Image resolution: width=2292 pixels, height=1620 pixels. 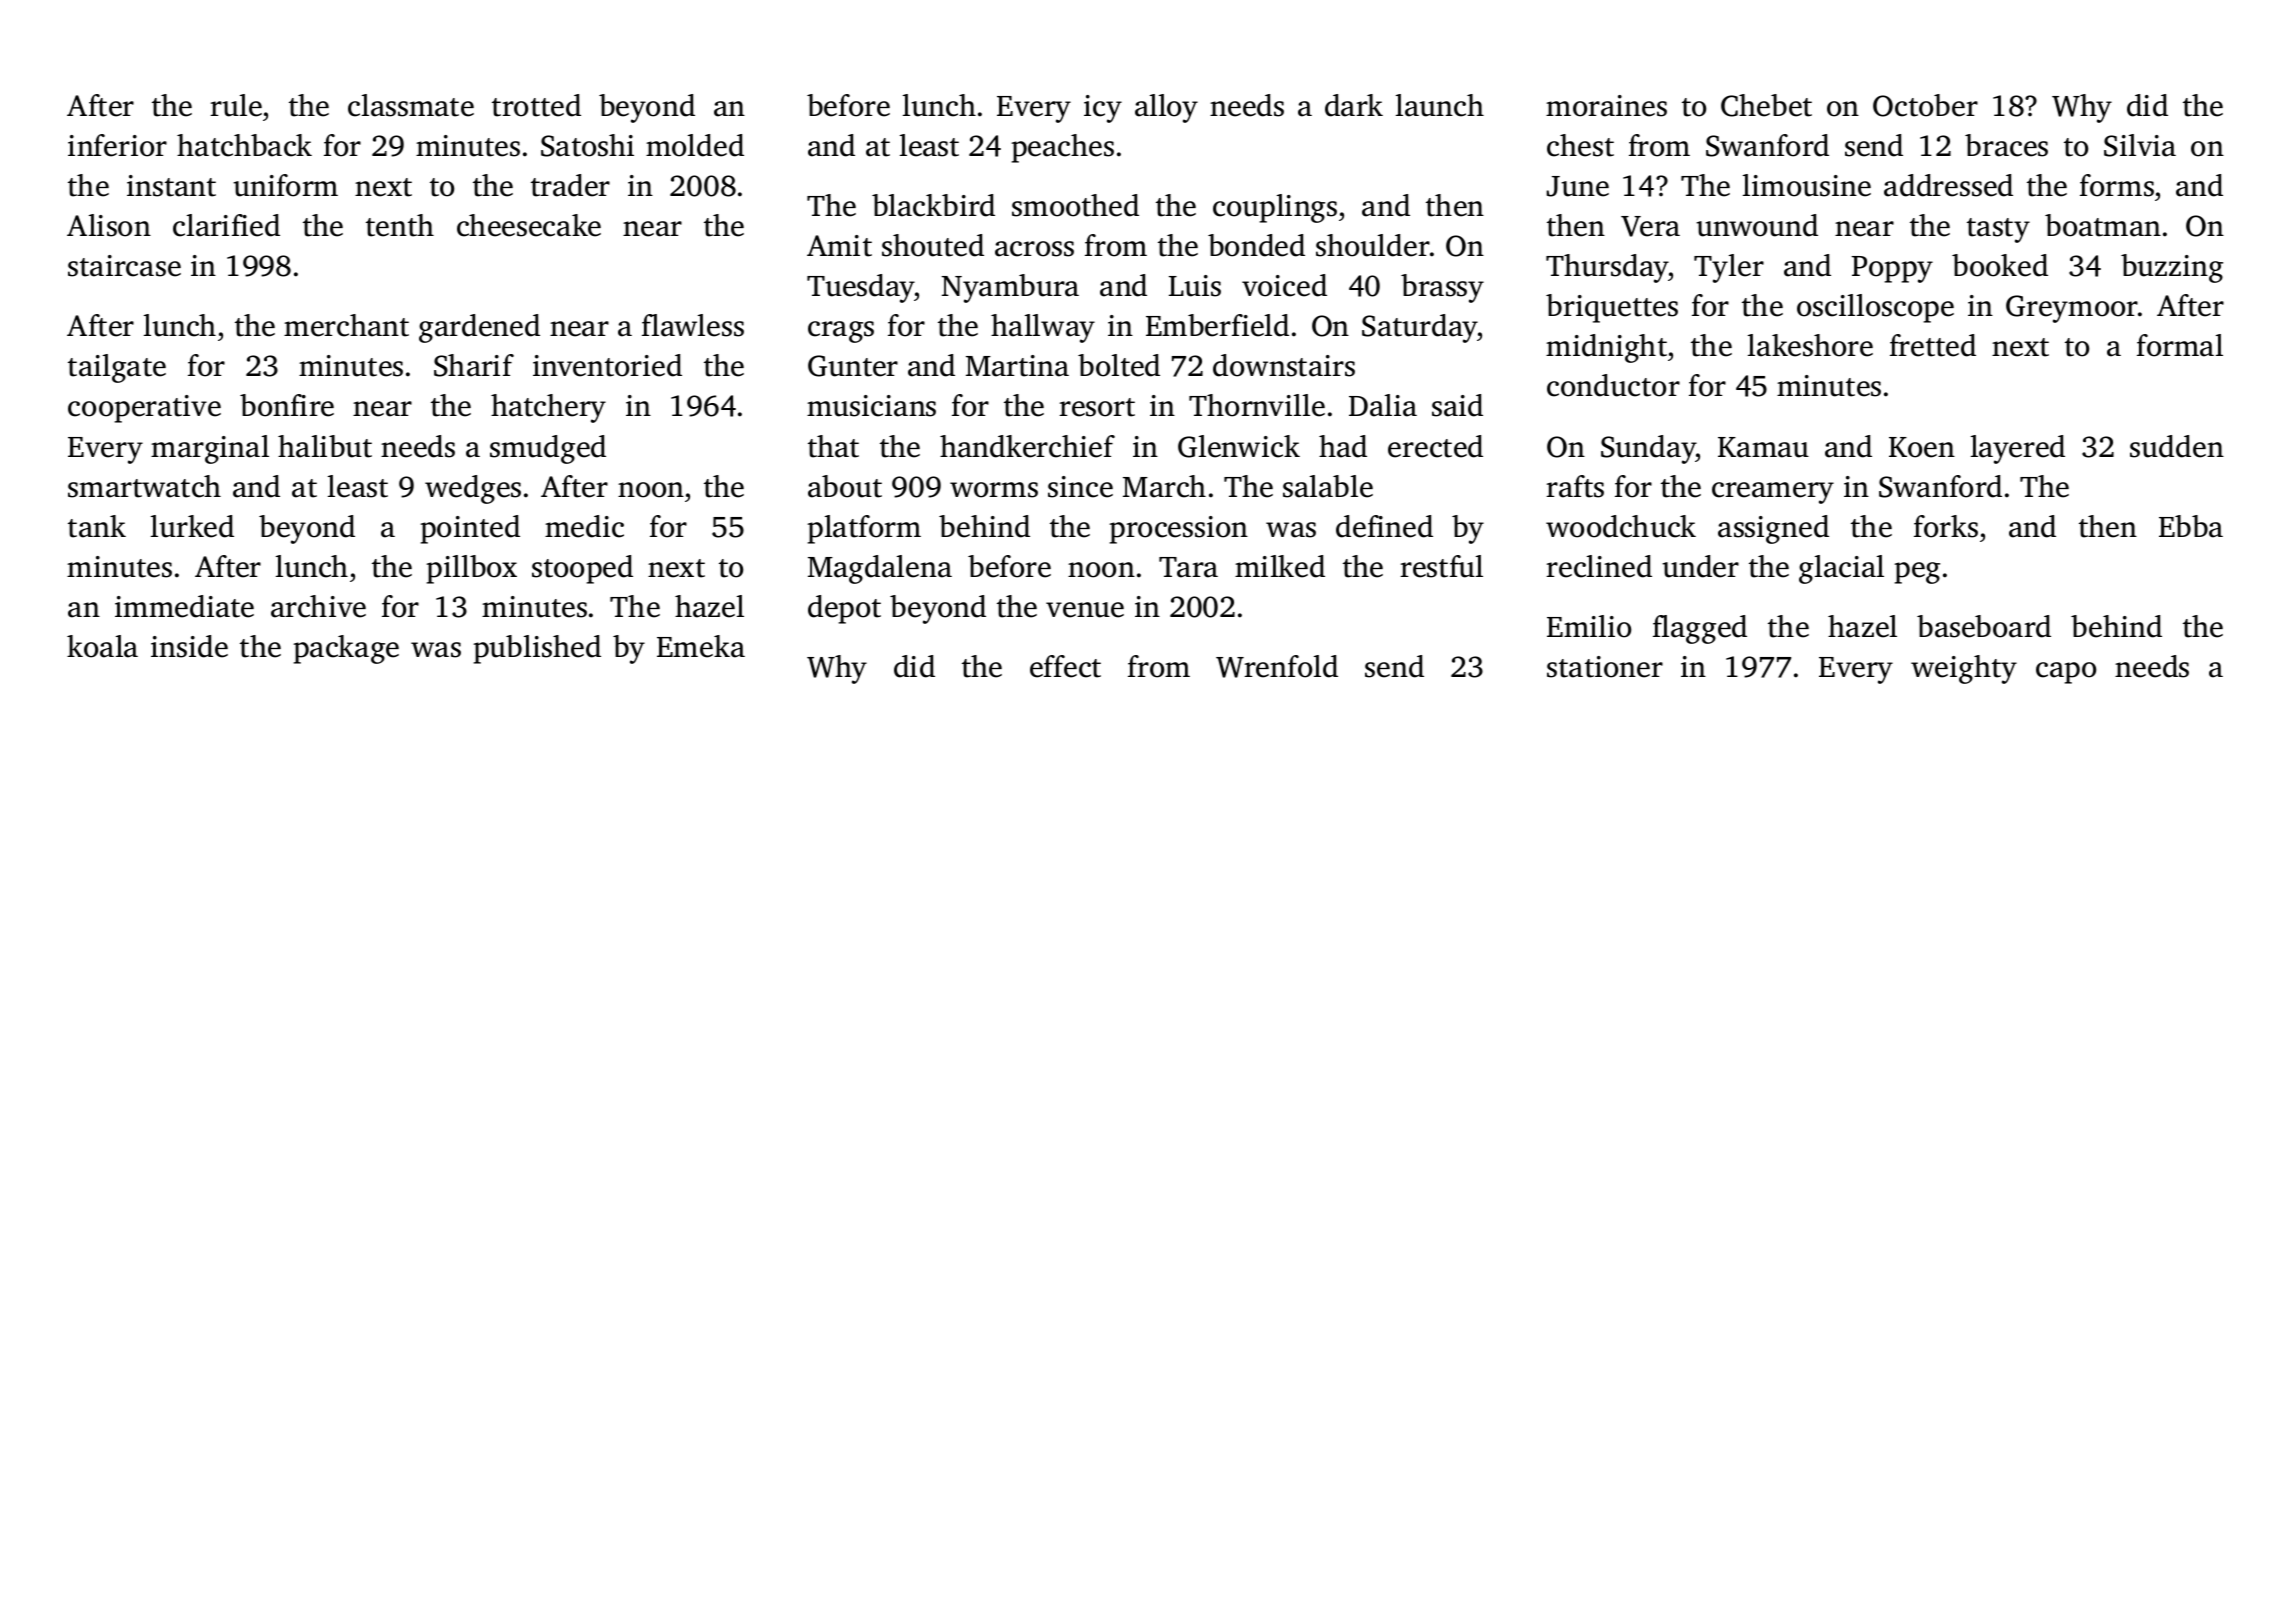 What do you see at coordinates (933, 245) in the screenshot?
I see `shouted` at bounding box center [933, 245].
